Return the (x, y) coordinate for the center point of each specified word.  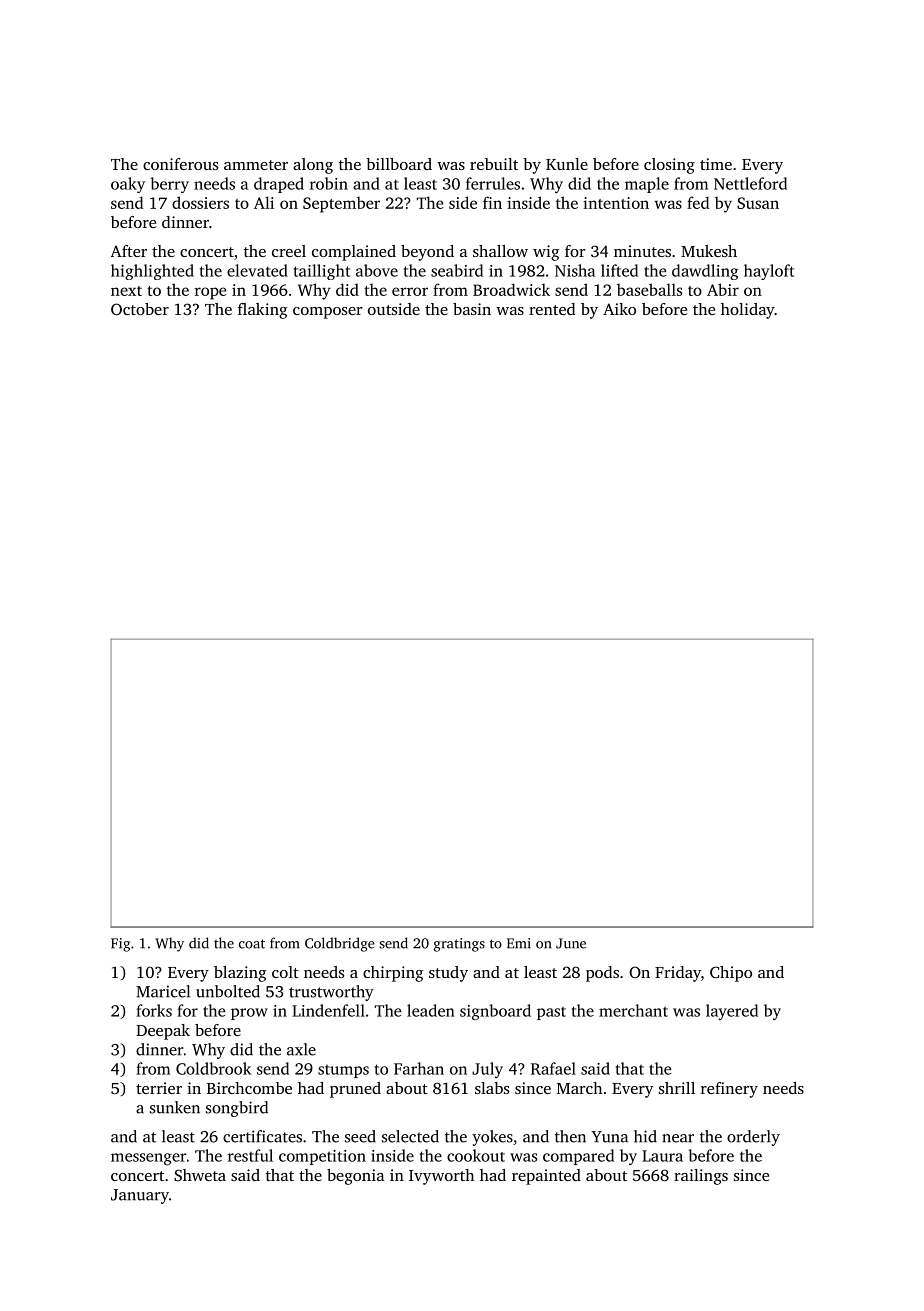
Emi (519, 943)
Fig (120, 945)
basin (472, 309)
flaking (263, 311)
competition (322, 1157)
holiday (748, 311)
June (571, 943)
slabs (492, 1088)
